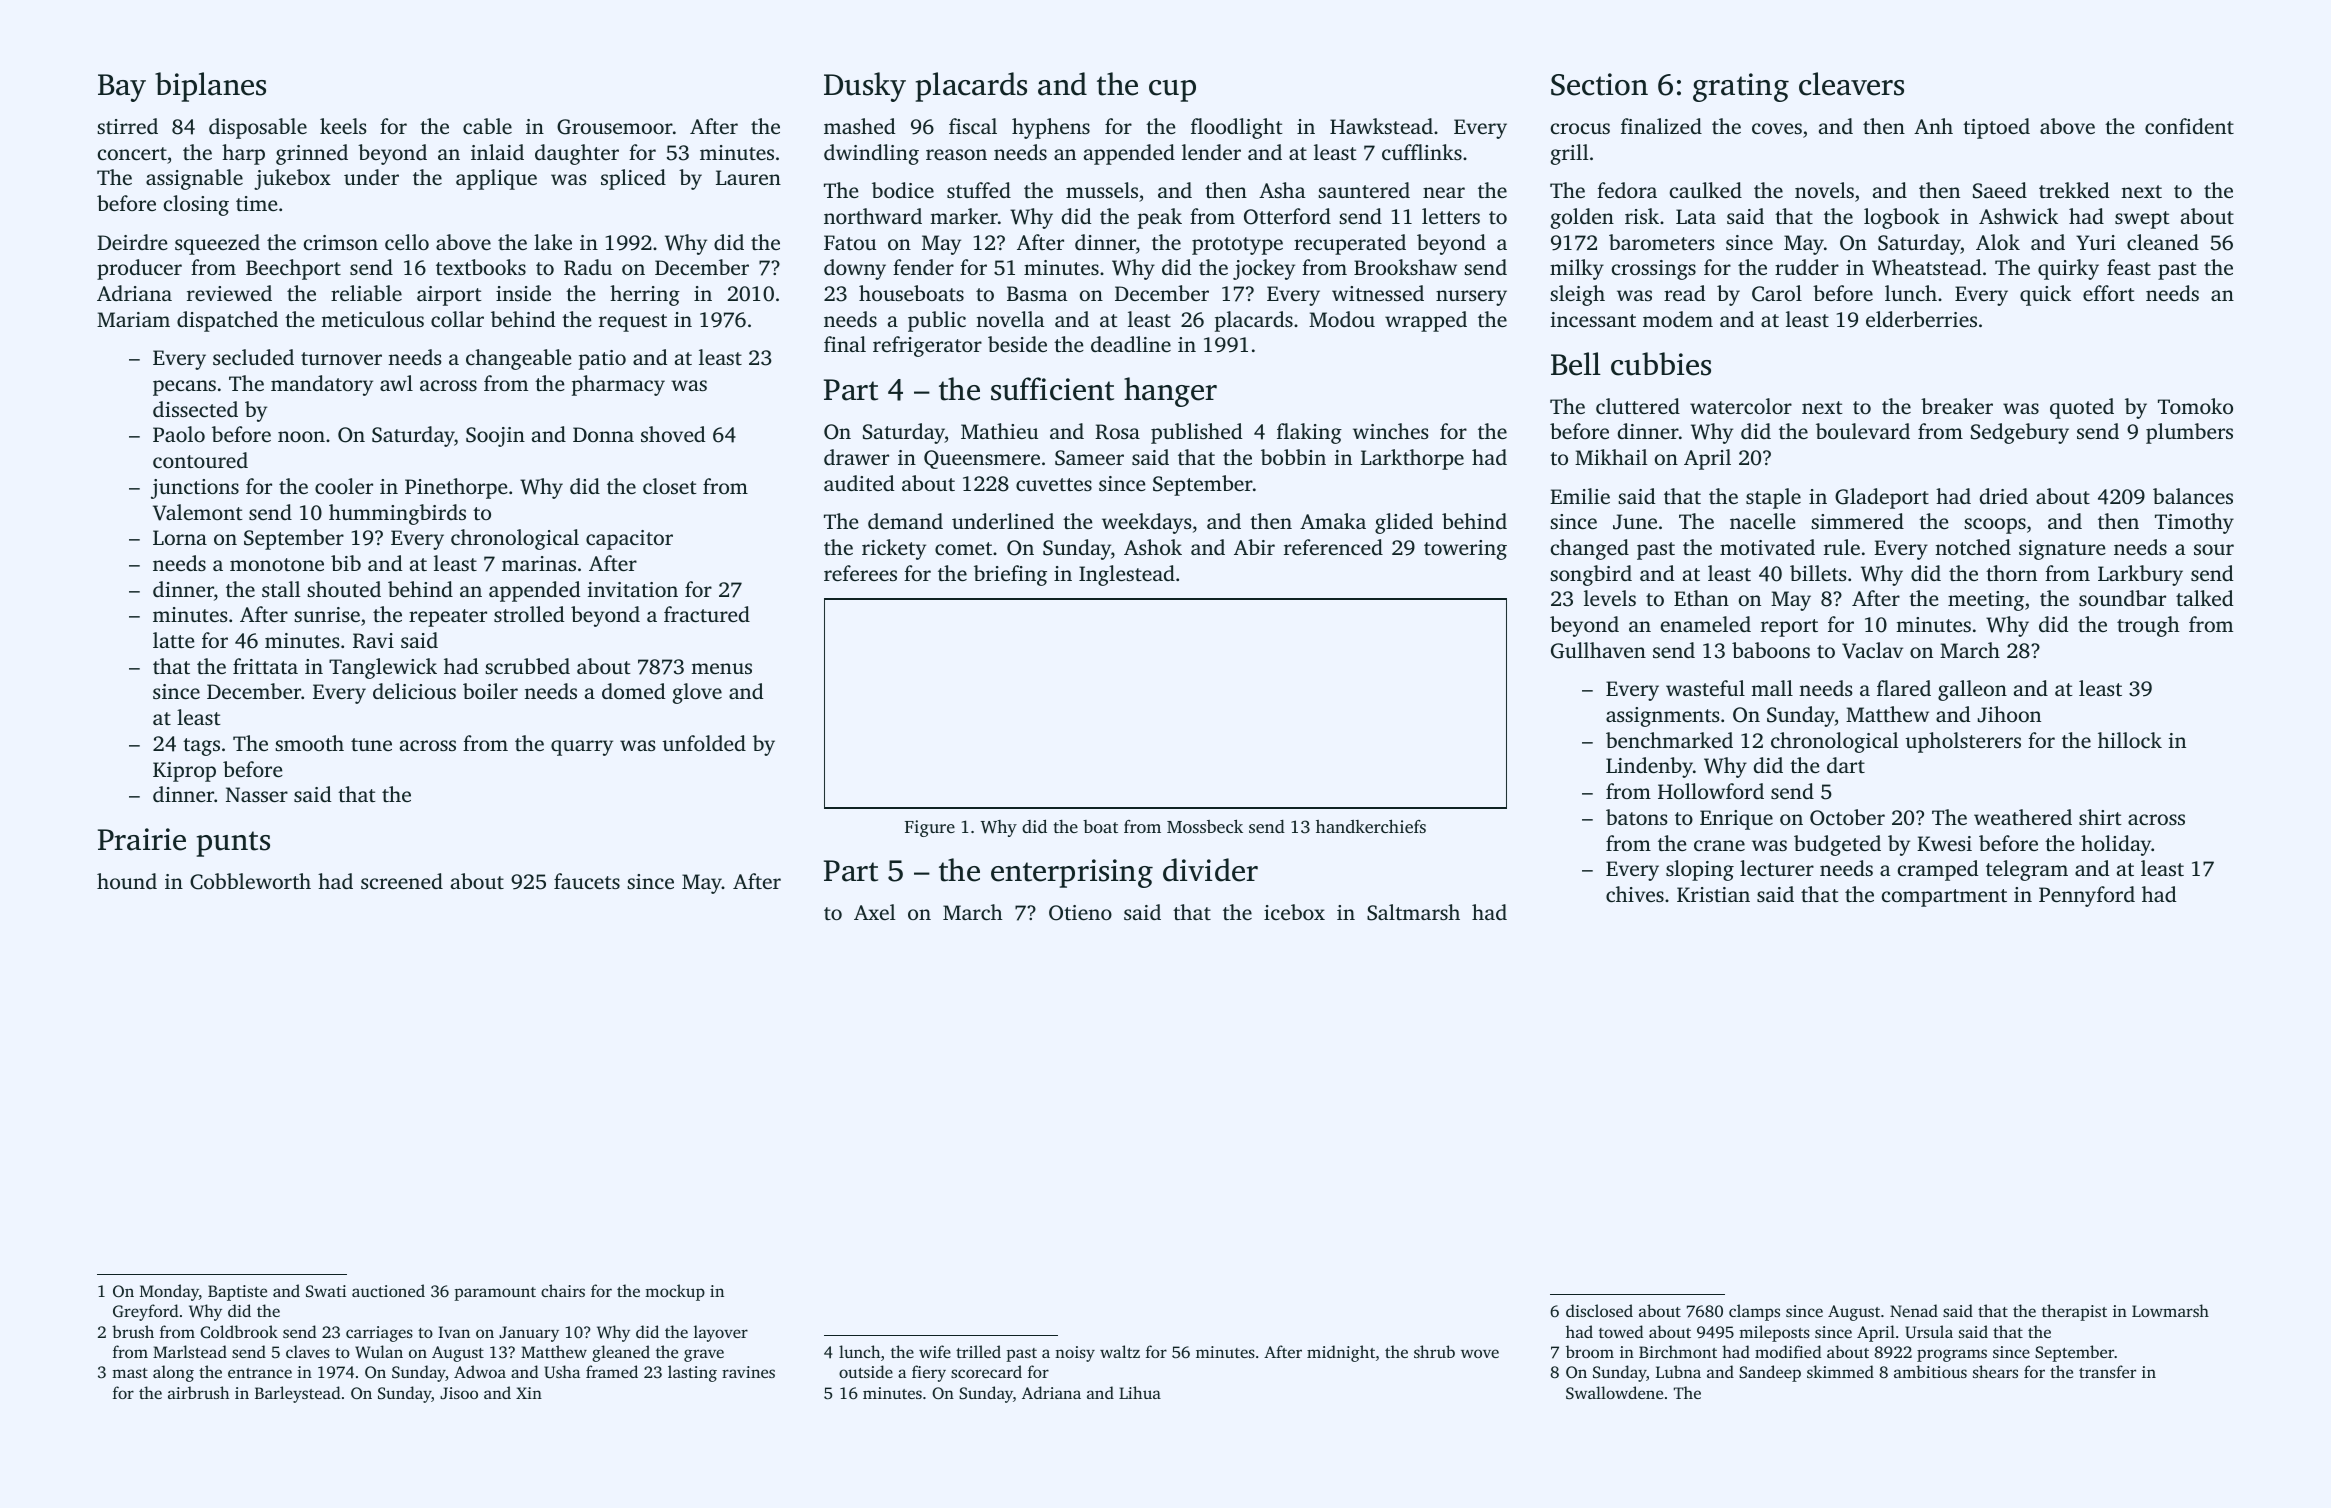 This screenshot has width=2331, height=1508. I want to click on Fatou, so click(850, 242).
